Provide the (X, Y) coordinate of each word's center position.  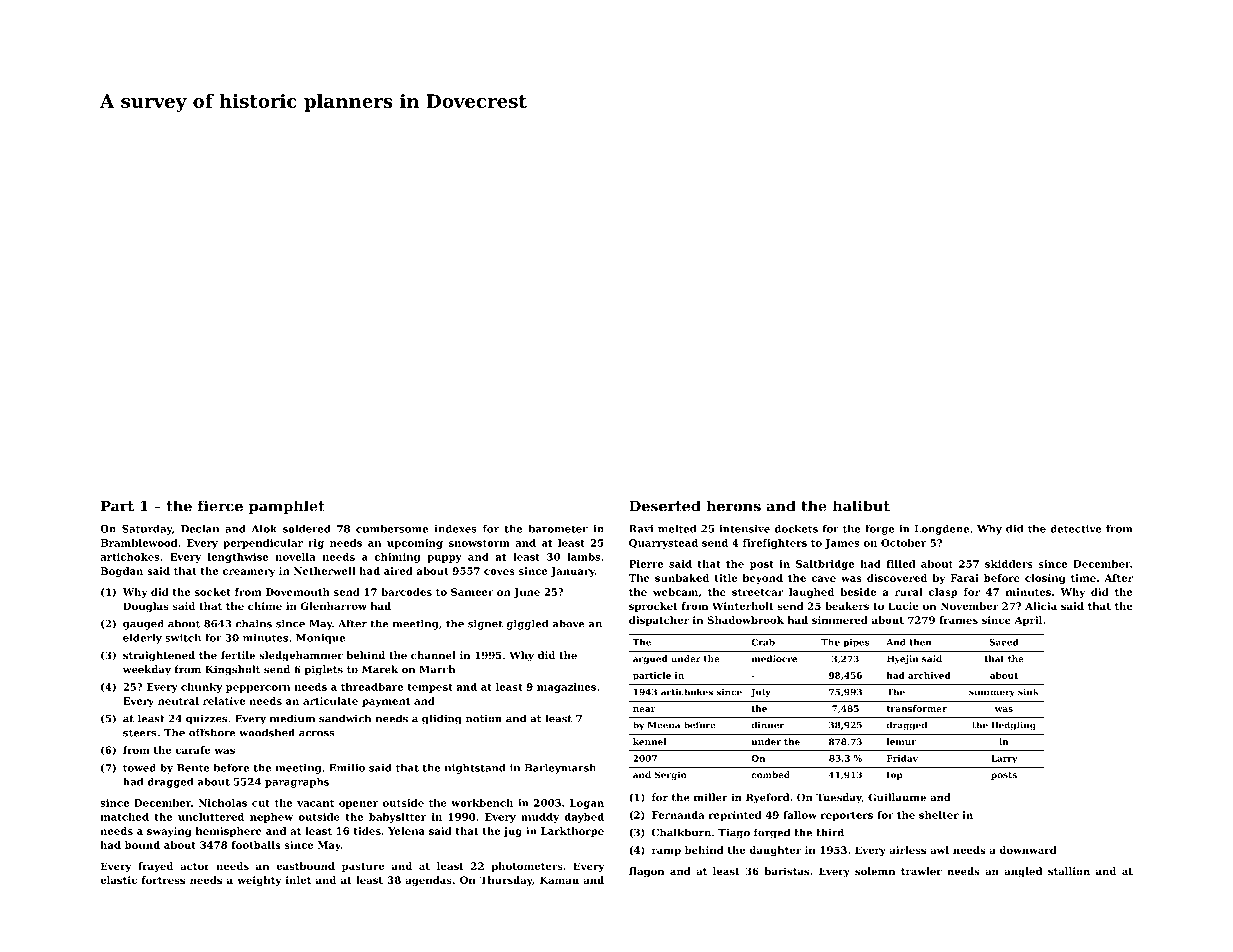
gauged (143, 624)
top (895, 776)
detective (1076, 529)
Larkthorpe (572, 832)
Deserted (665, 506)
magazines (566, 688)
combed (770, 774)
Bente (193, 768)
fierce (220, 506)
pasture (363, 867)
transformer (917, 708)
